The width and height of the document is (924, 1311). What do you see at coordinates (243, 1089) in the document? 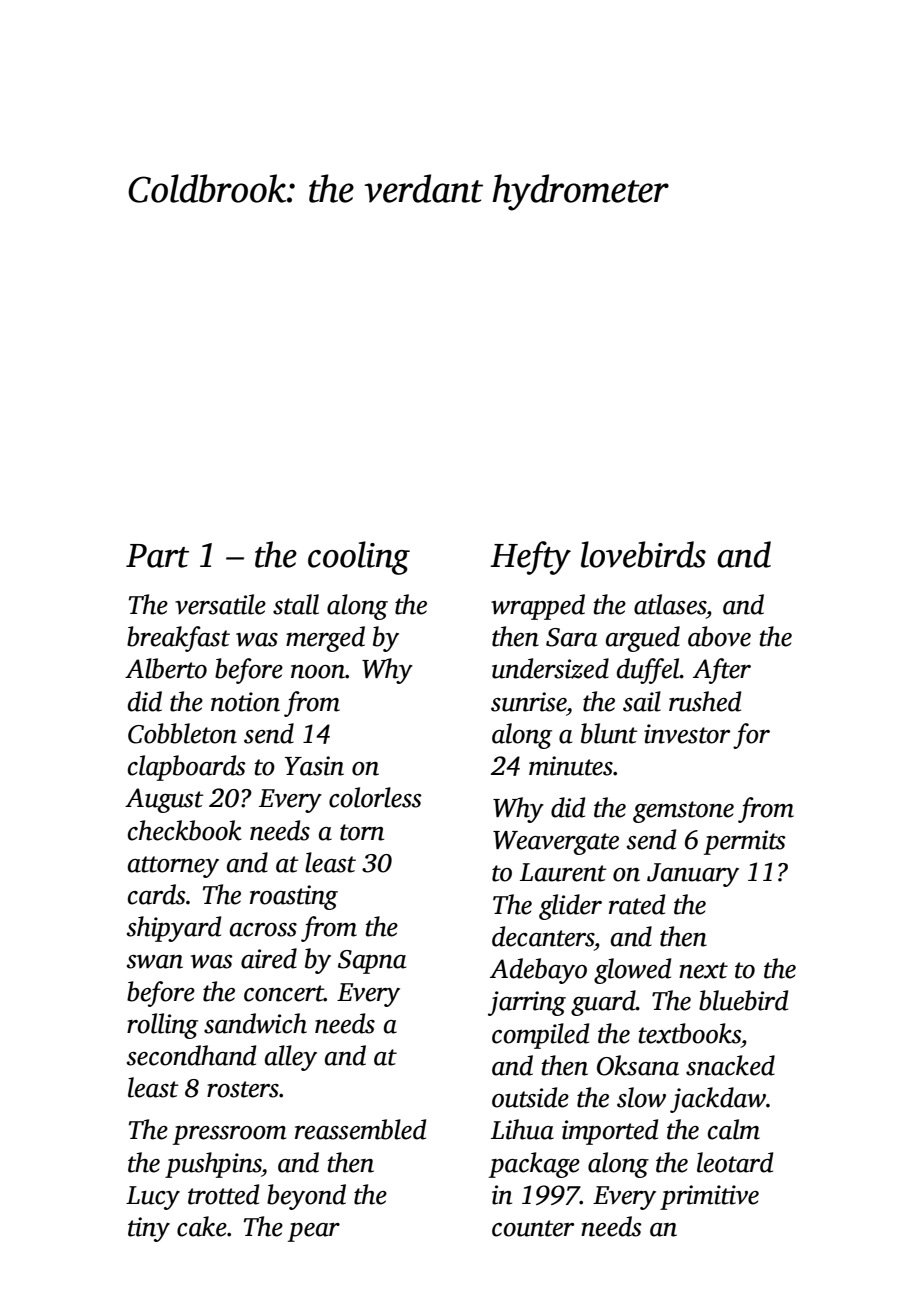
I see `rosters` at bounding box center [243, 1089].
